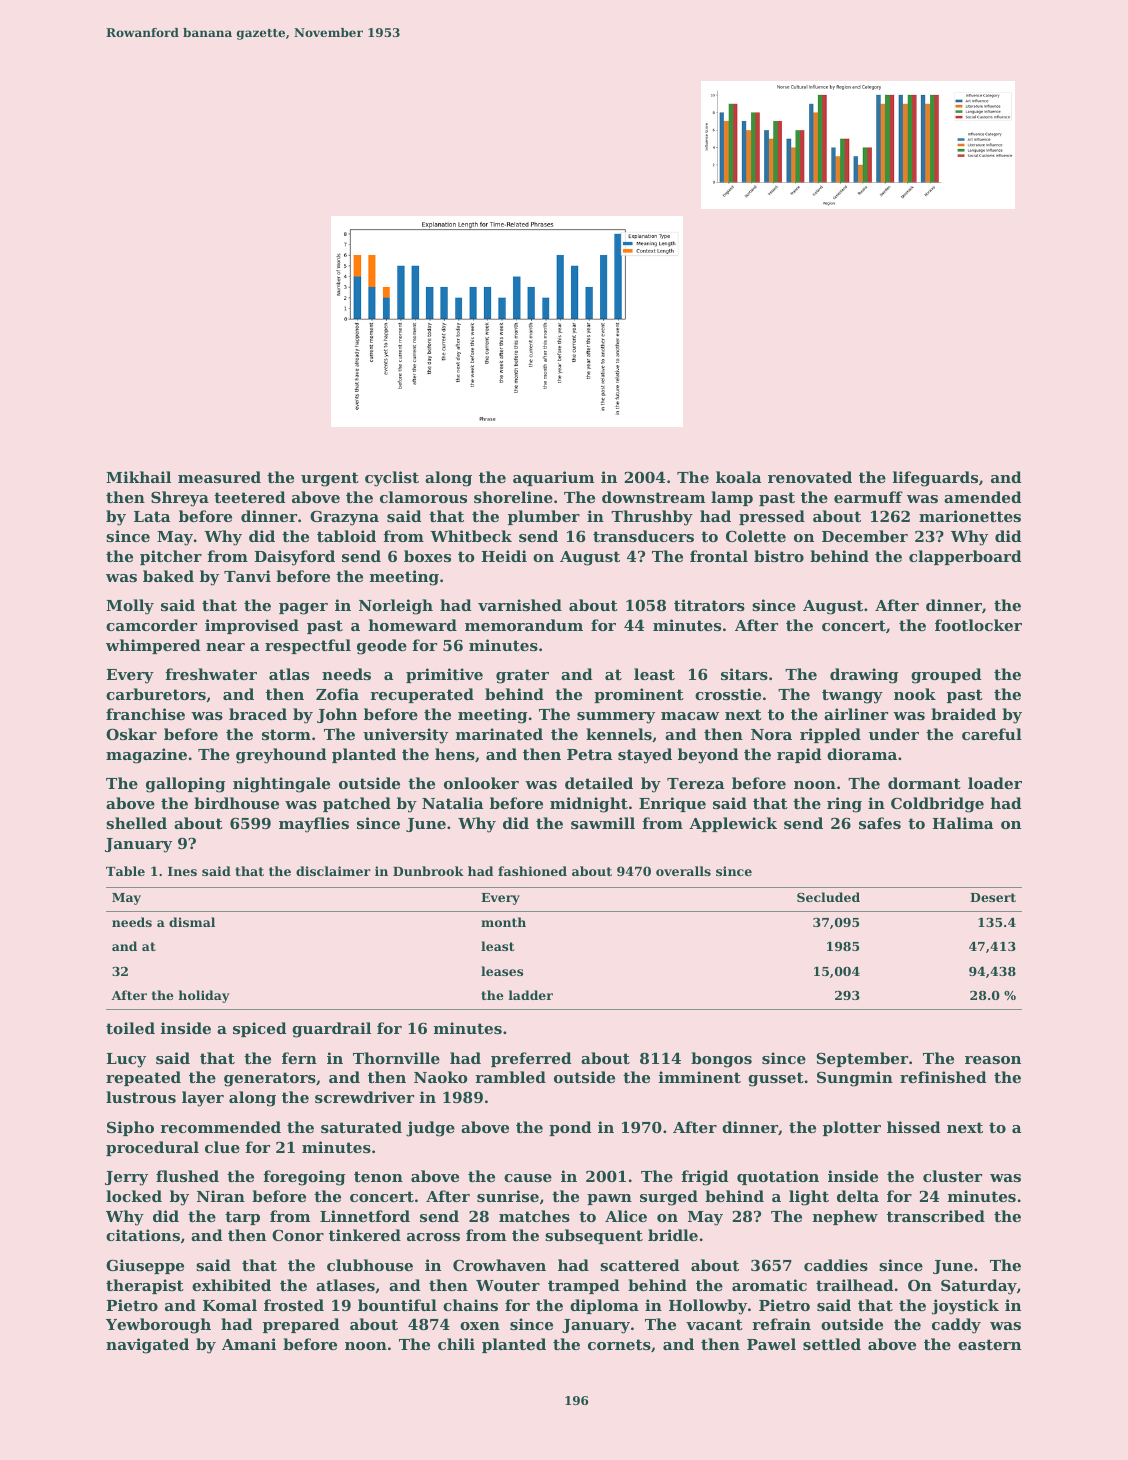  Describe the element at coordinates (553, 478) in the image. I see `aquarium` at that location.
